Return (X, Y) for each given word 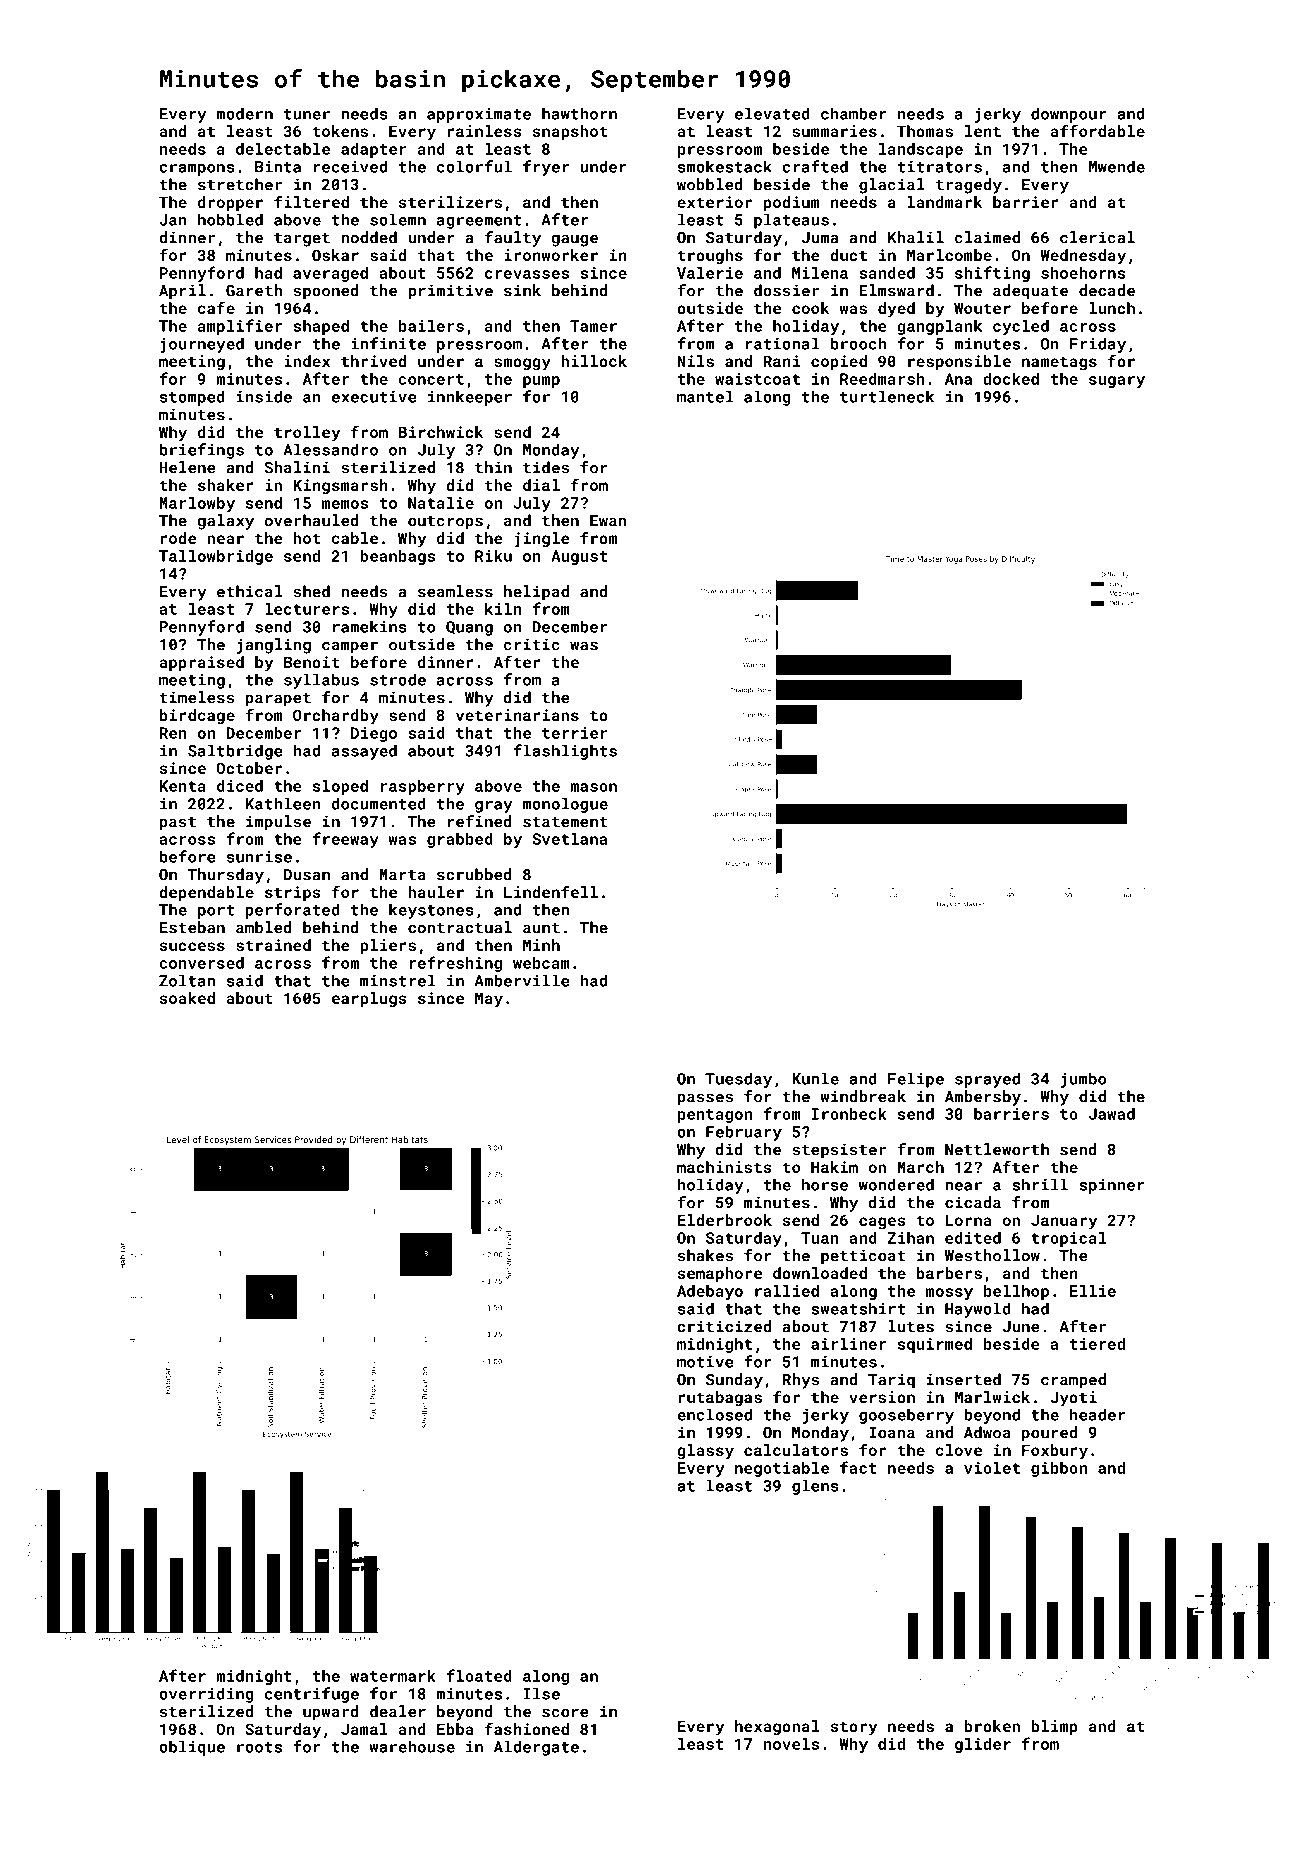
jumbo (1083, 1080)
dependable (206, 893)
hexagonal (777, 1728)
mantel (705, 396)
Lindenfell (551, 891)
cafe (216, 307)
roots (259, 1747)
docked (1011, 379)
